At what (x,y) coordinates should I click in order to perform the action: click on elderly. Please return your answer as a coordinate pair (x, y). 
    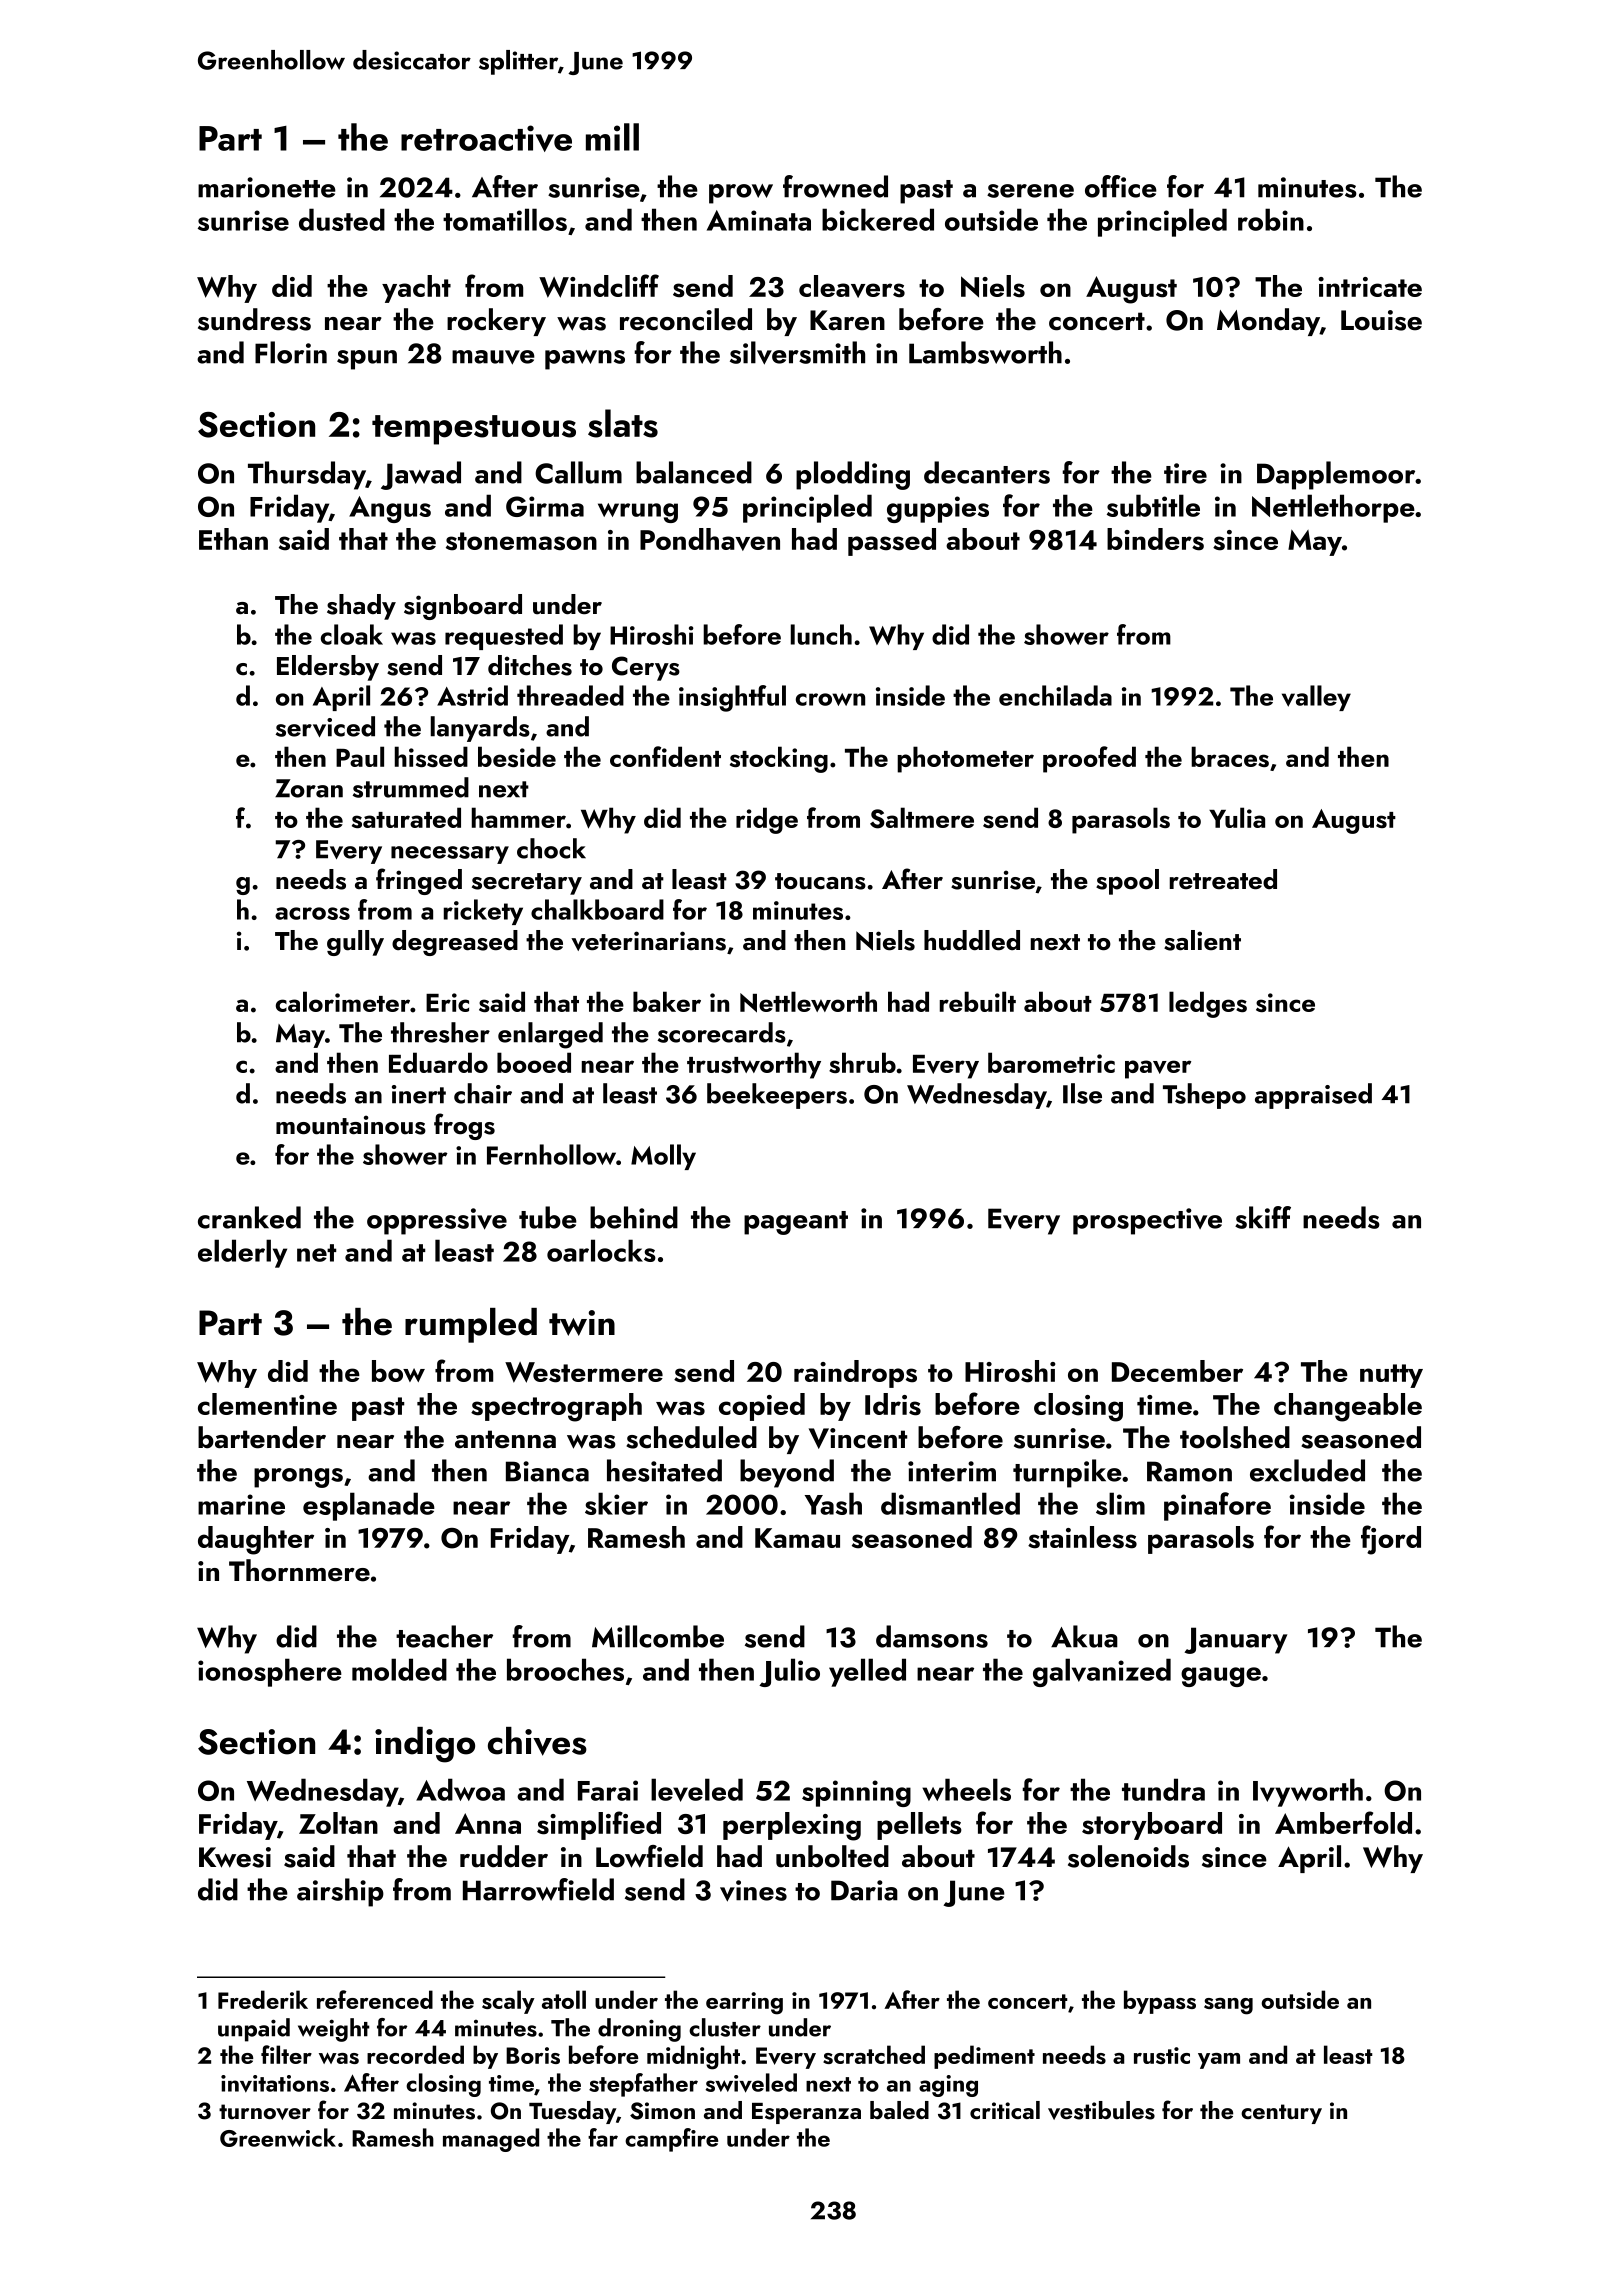
    Looking at the image, I should click on (242, 1253).
